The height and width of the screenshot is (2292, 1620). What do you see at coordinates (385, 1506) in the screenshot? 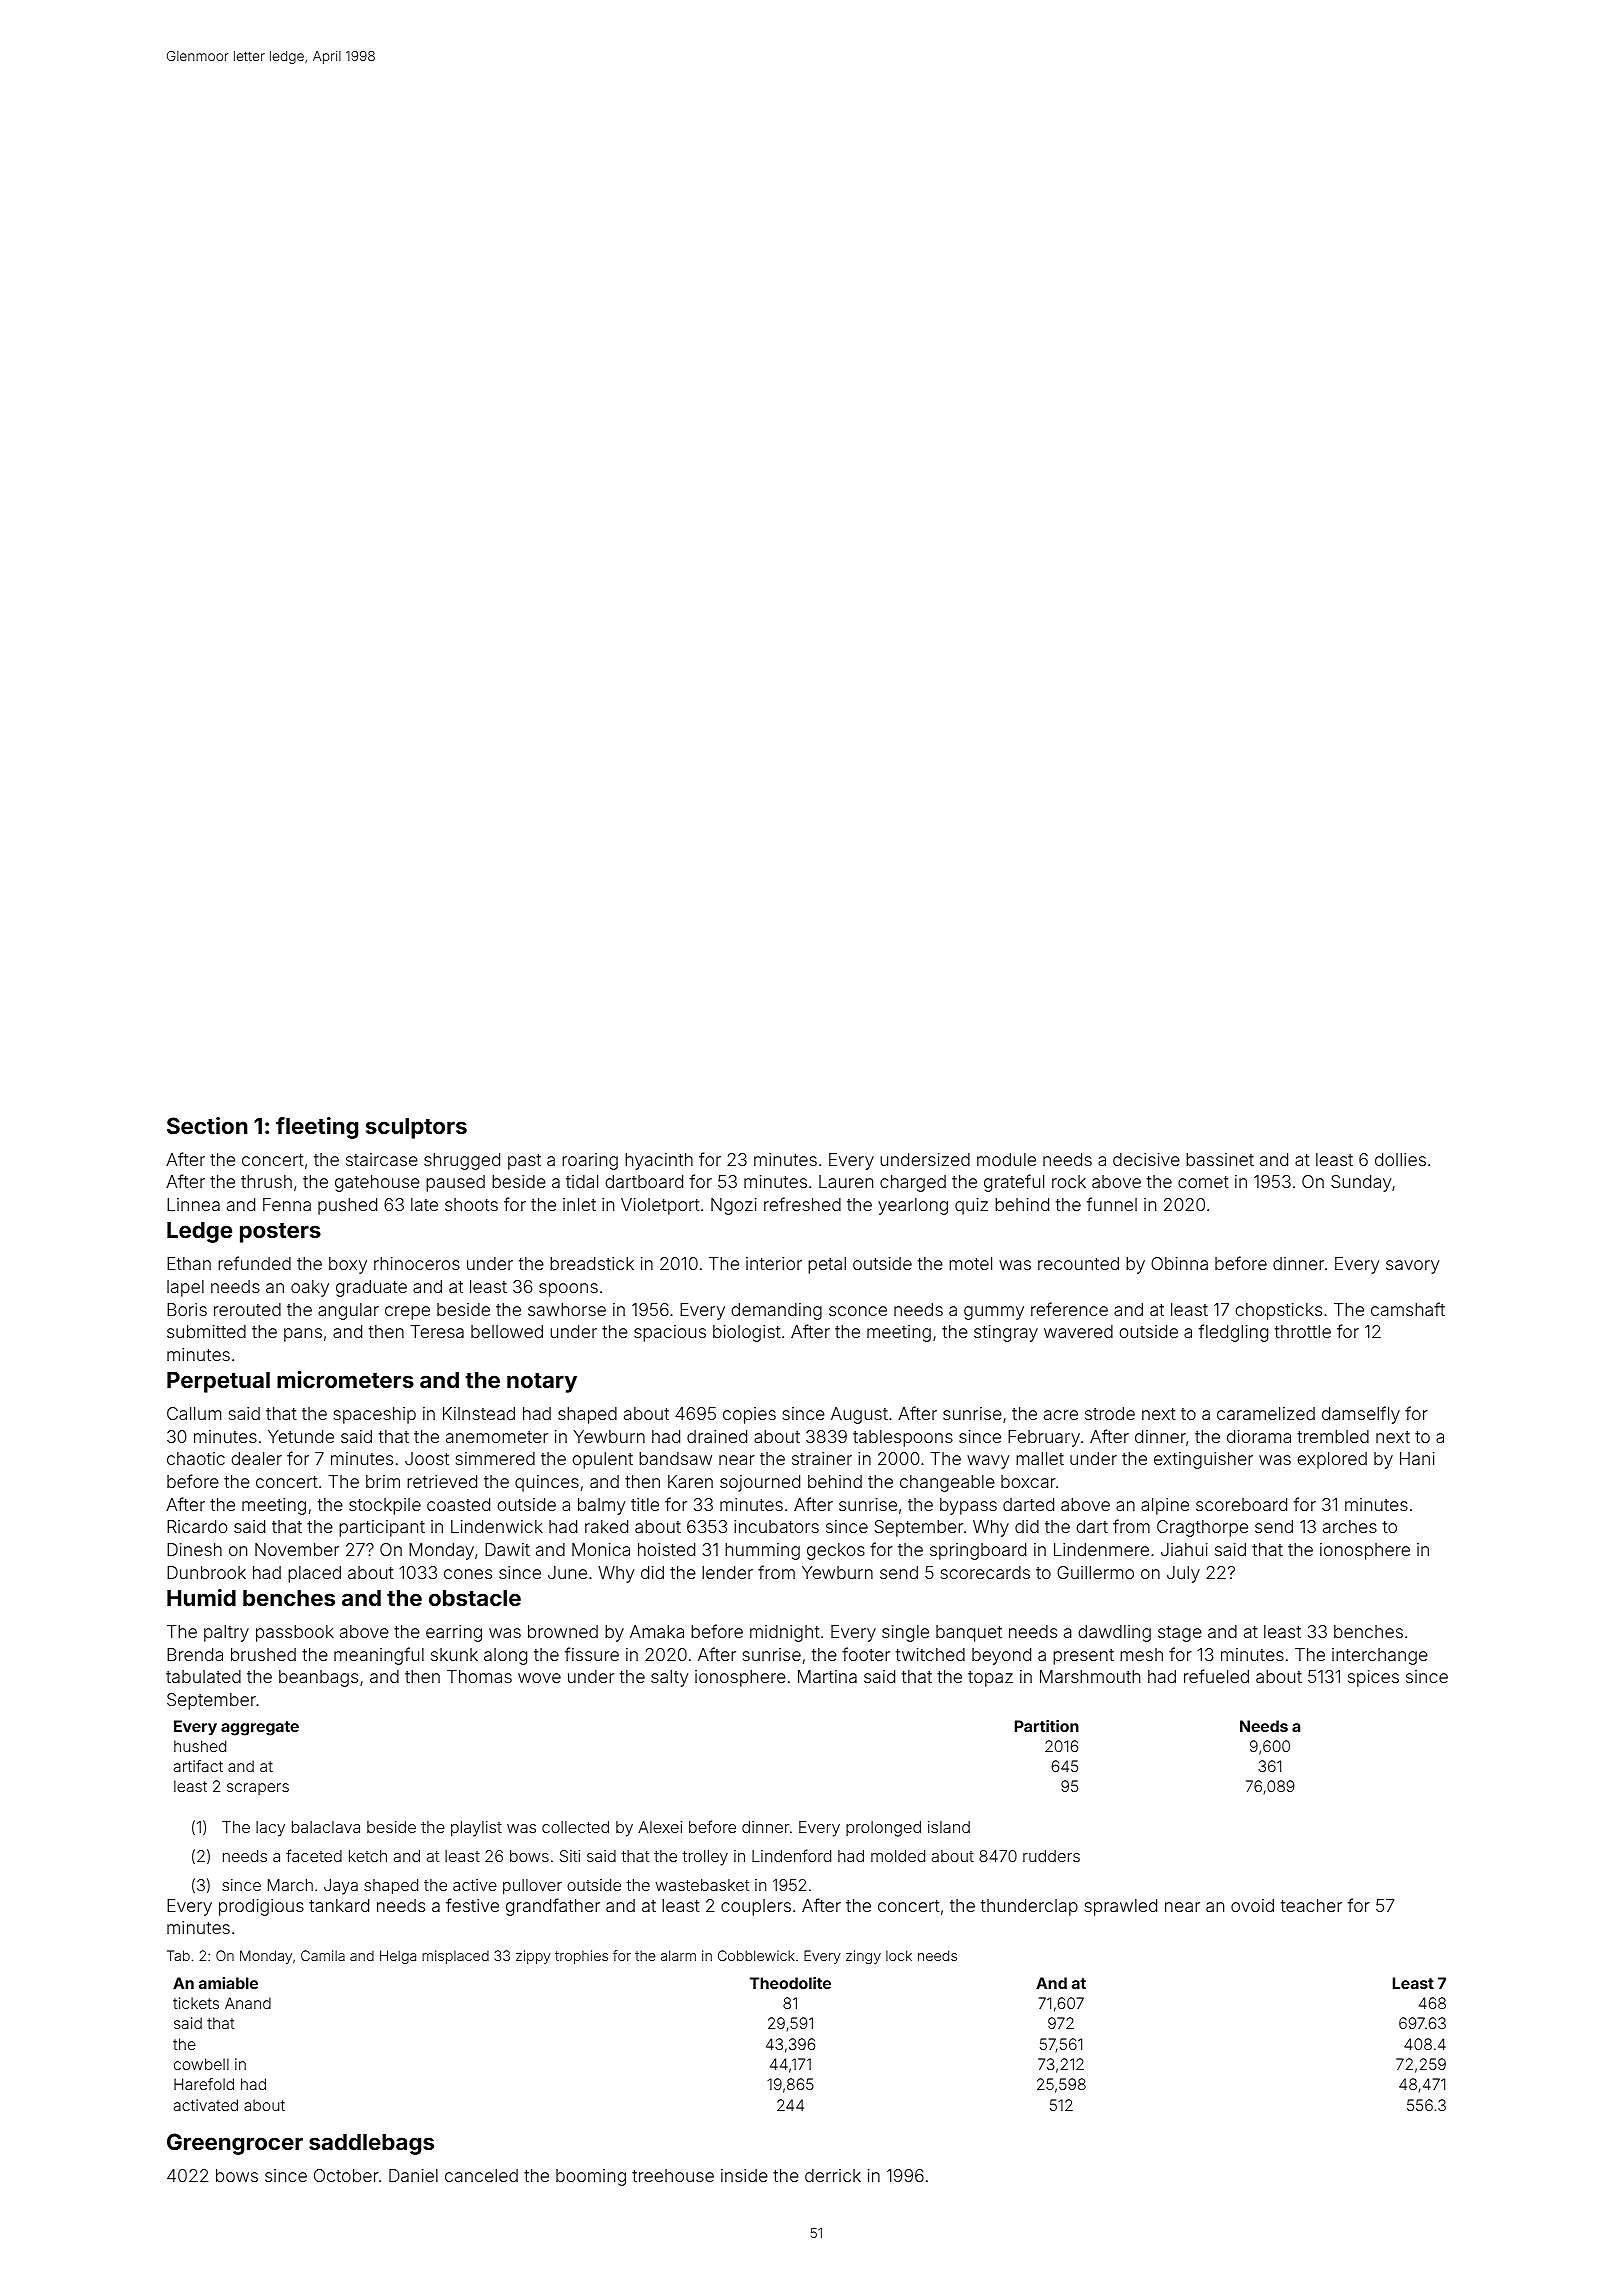
I see `stockpile` at bounding box center [385, 1506].
